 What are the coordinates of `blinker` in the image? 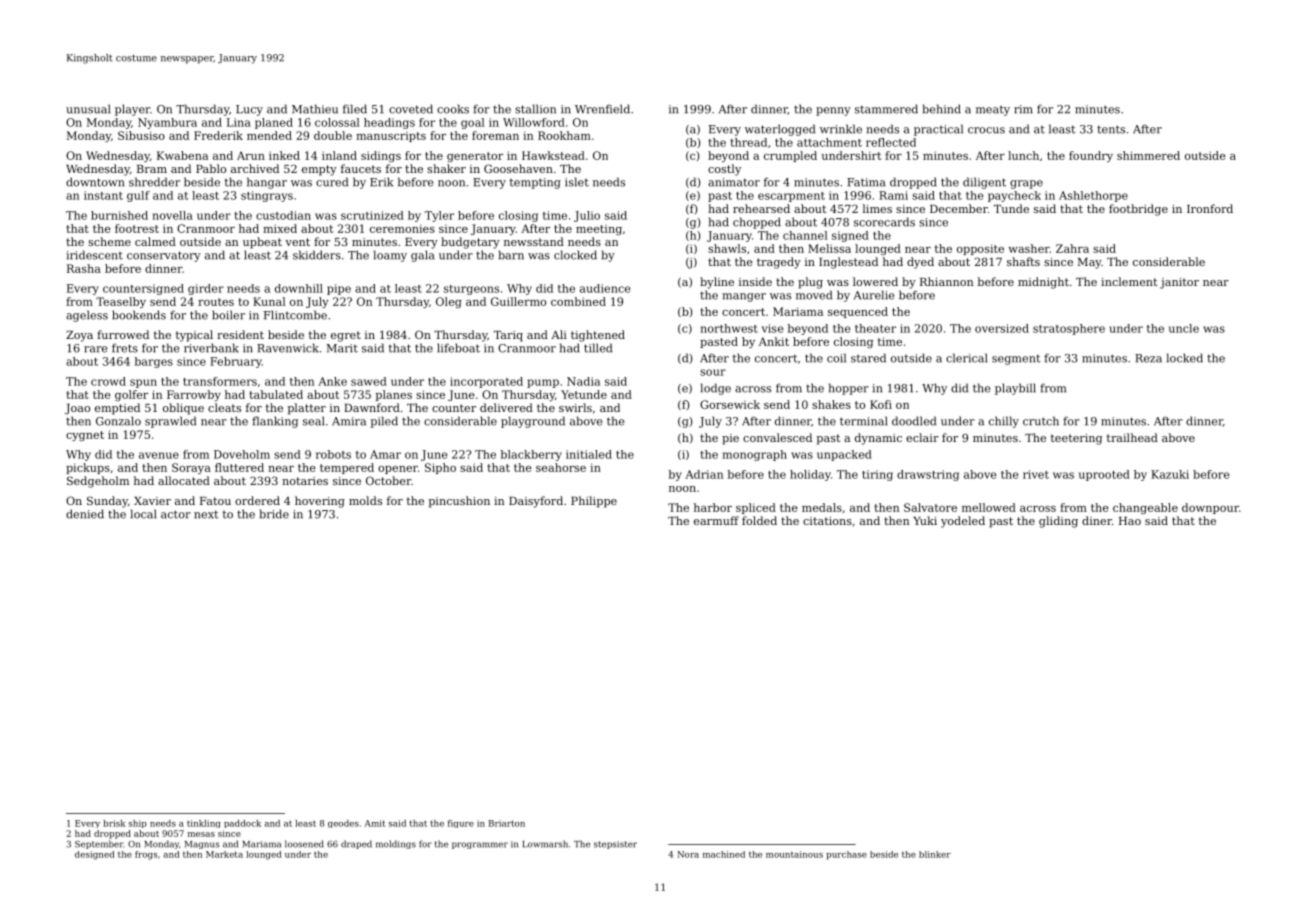 It's located at (935, 854).
